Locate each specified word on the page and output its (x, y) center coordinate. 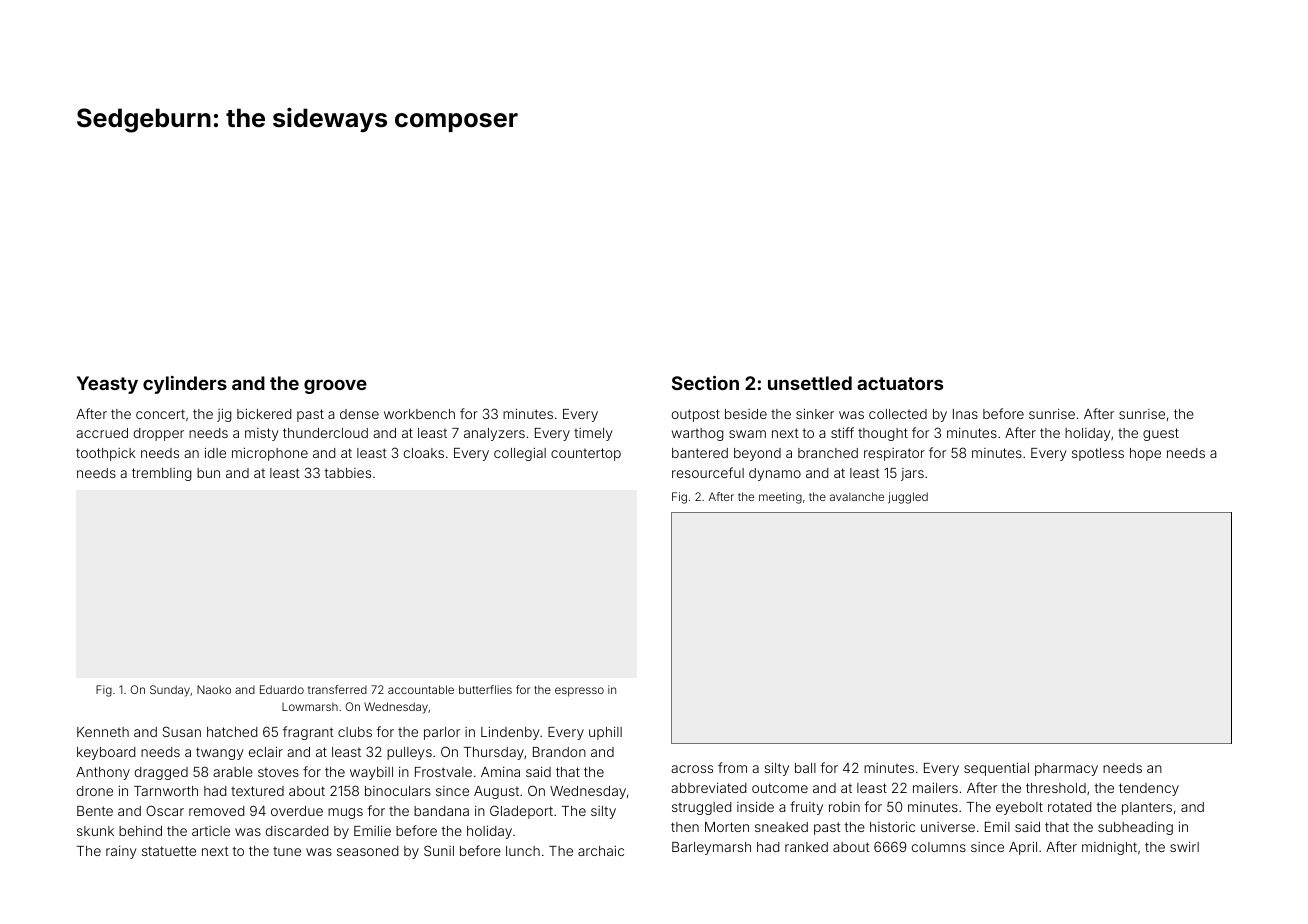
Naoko (214, 689)
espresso (579, 692)
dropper (159, 434)
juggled (908, 498)
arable (233, 772)
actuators (900, 383)
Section (705, 383)
